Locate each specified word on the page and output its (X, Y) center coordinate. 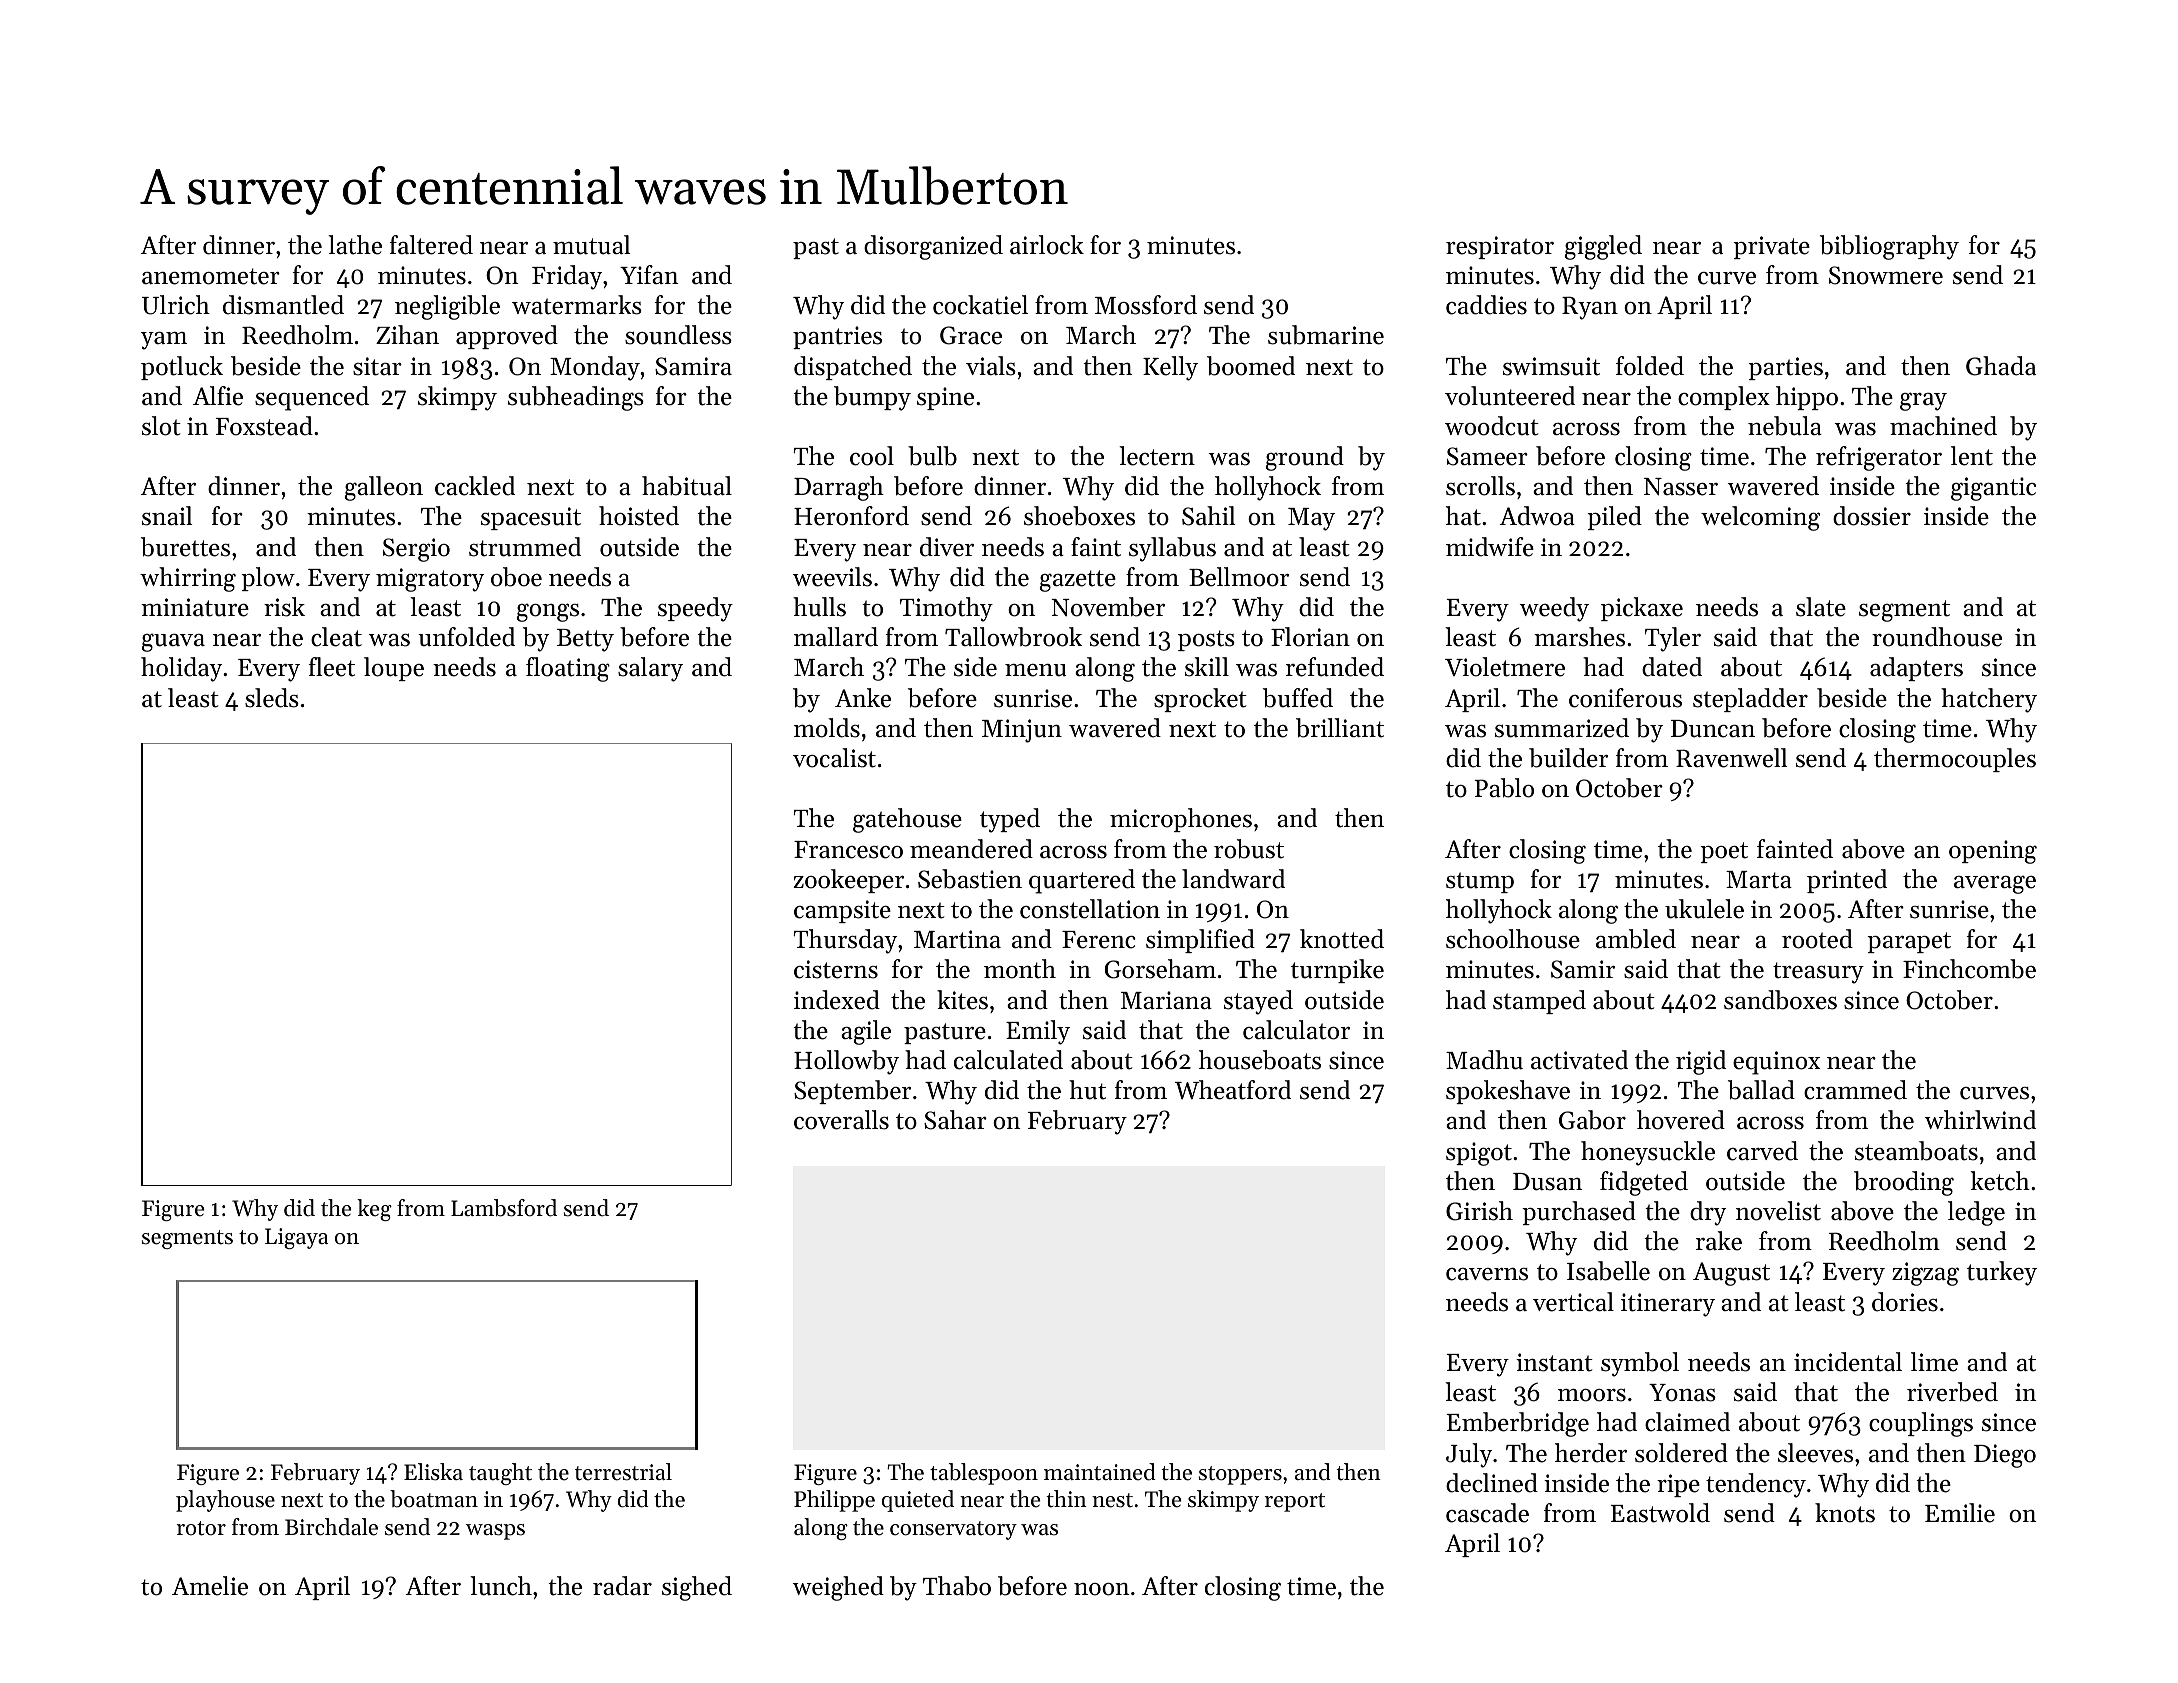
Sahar (955, 1120)
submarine (1326, 335)
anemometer (211, 276)
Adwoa (1537, 516)
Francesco (848, 850)
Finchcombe (1969, 969)
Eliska (433, 1472)
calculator (1296, 1030)
